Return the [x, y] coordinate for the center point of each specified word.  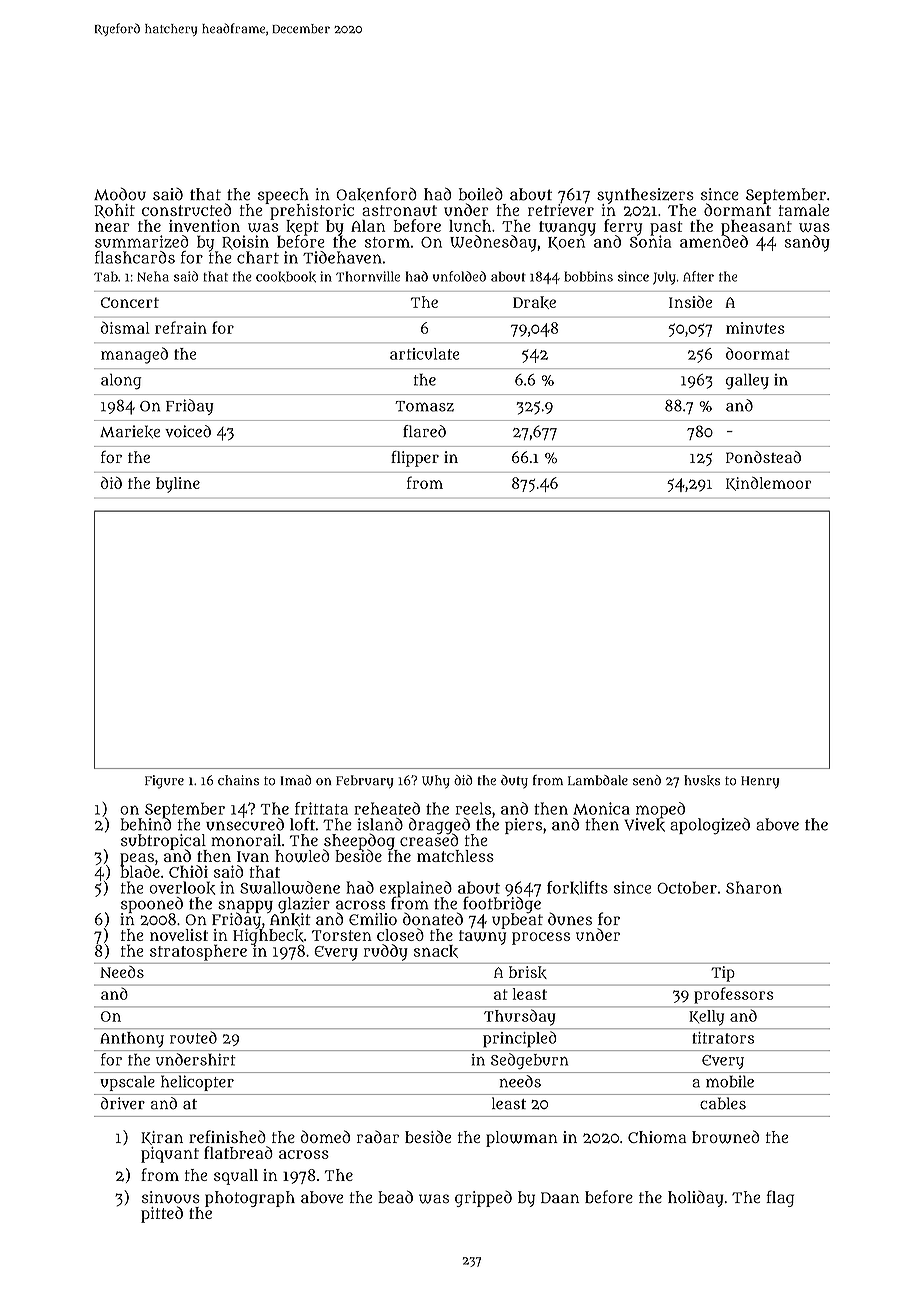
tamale [804, 210]
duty [514, 782]
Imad [296, 780]
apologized [710, 826]
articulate [424, 354]
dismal [125, 327]
